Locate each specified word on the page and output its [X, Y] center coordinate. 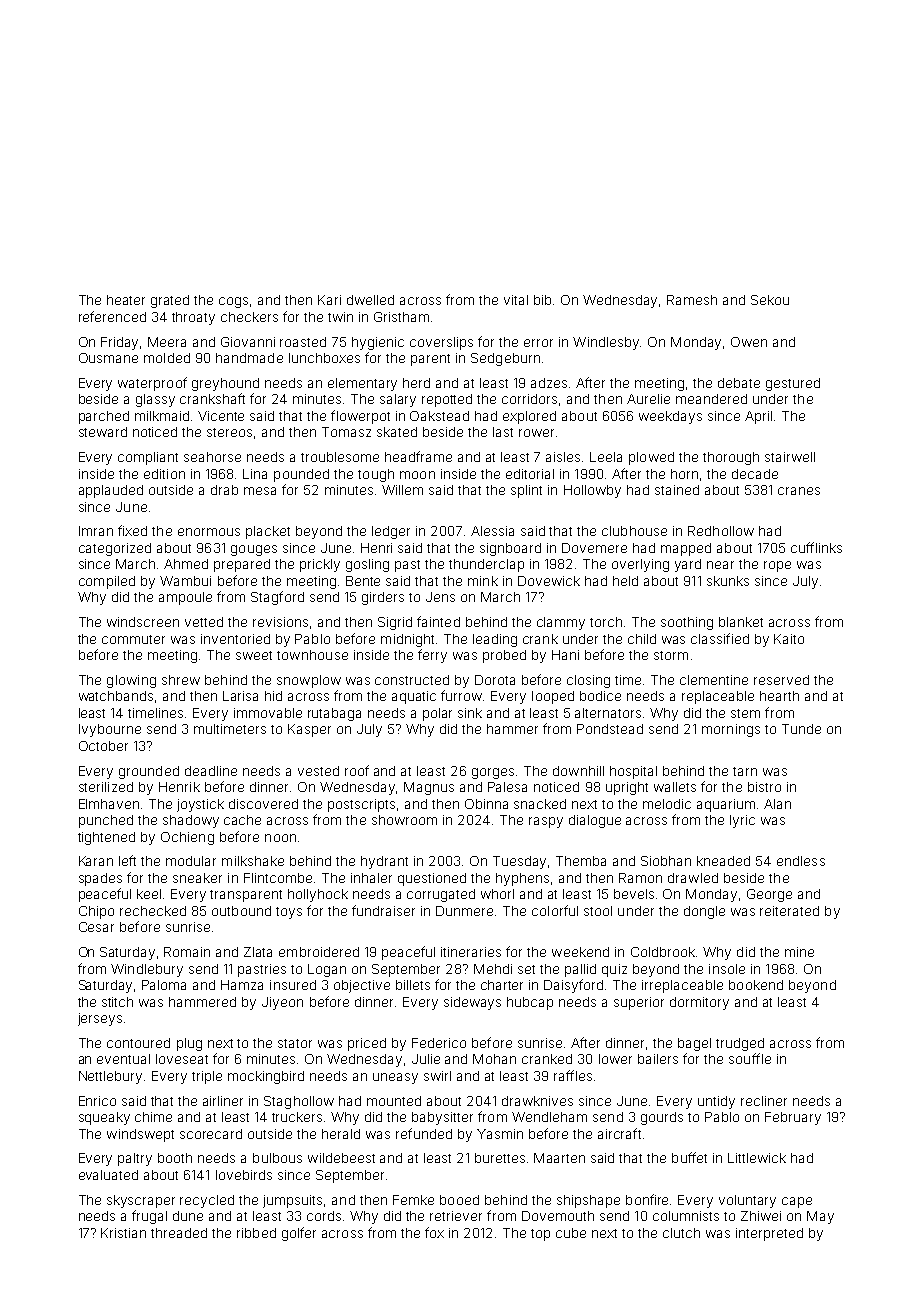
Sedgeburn [505, 359]
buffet [689, 1157]
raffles [573, 1075]
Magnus [429, 788]
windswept [140, 1135]
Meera [167, 342]
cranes [799, 491]
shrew [181, 680]
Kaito [789, 639]
